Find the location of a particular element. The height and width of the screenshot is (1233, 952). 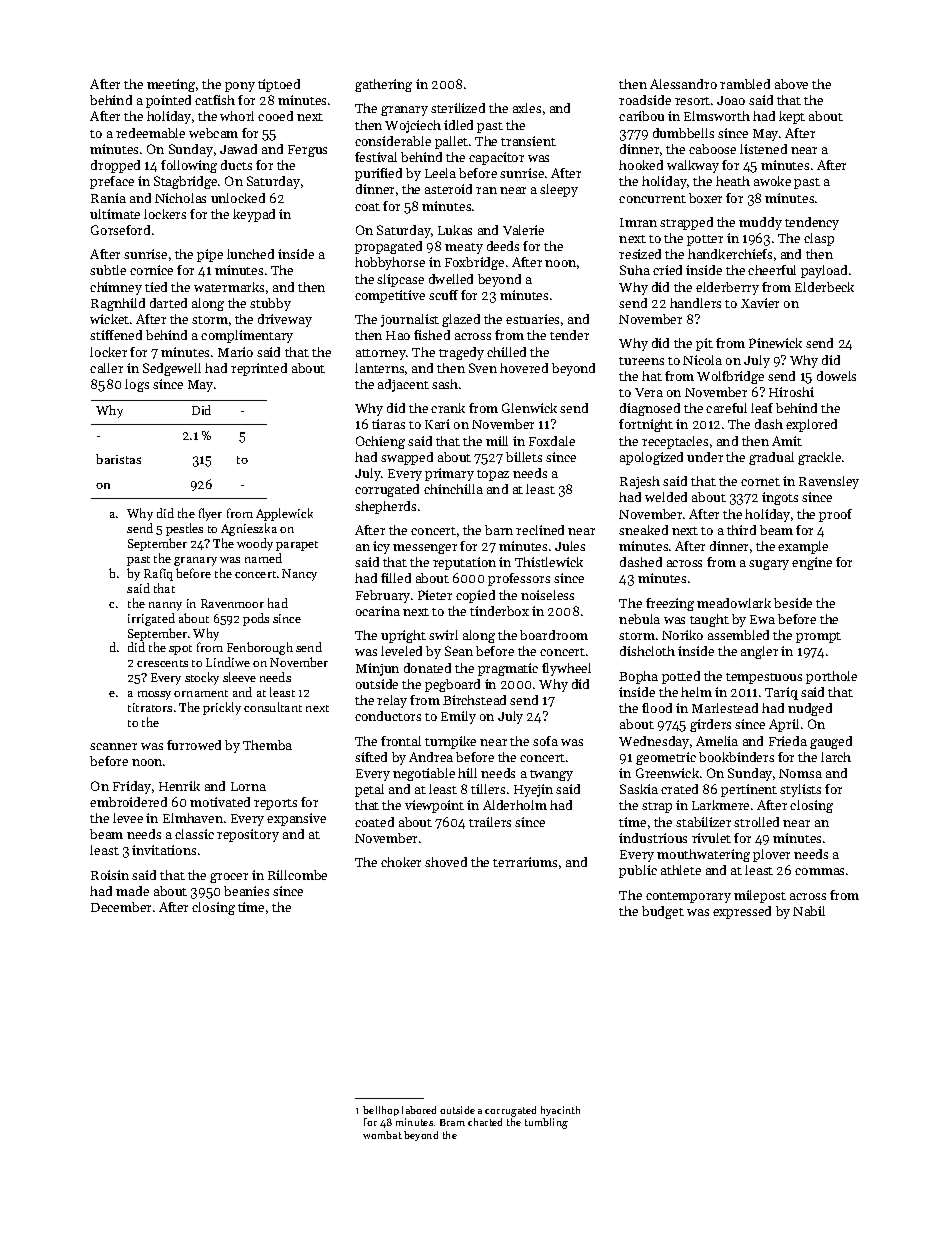

Bram is located at coordinates (452, 1122).
